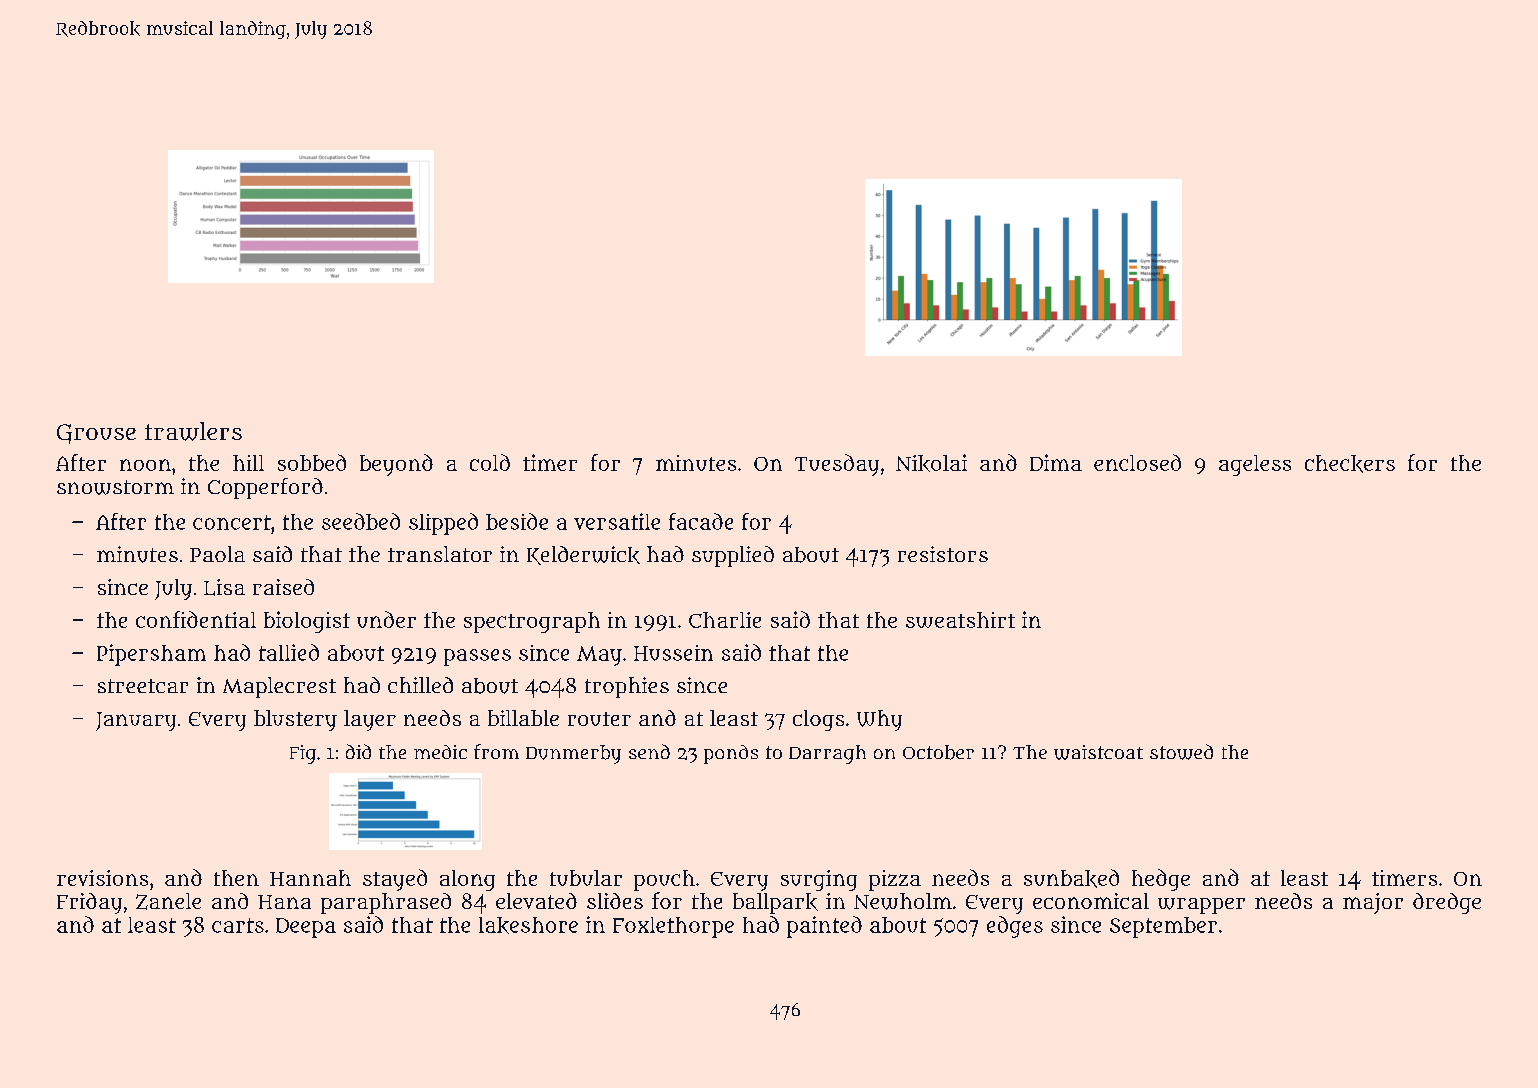  Describe the element at coordinates (236, 878) in the screenshot. I see `then` at that location.
